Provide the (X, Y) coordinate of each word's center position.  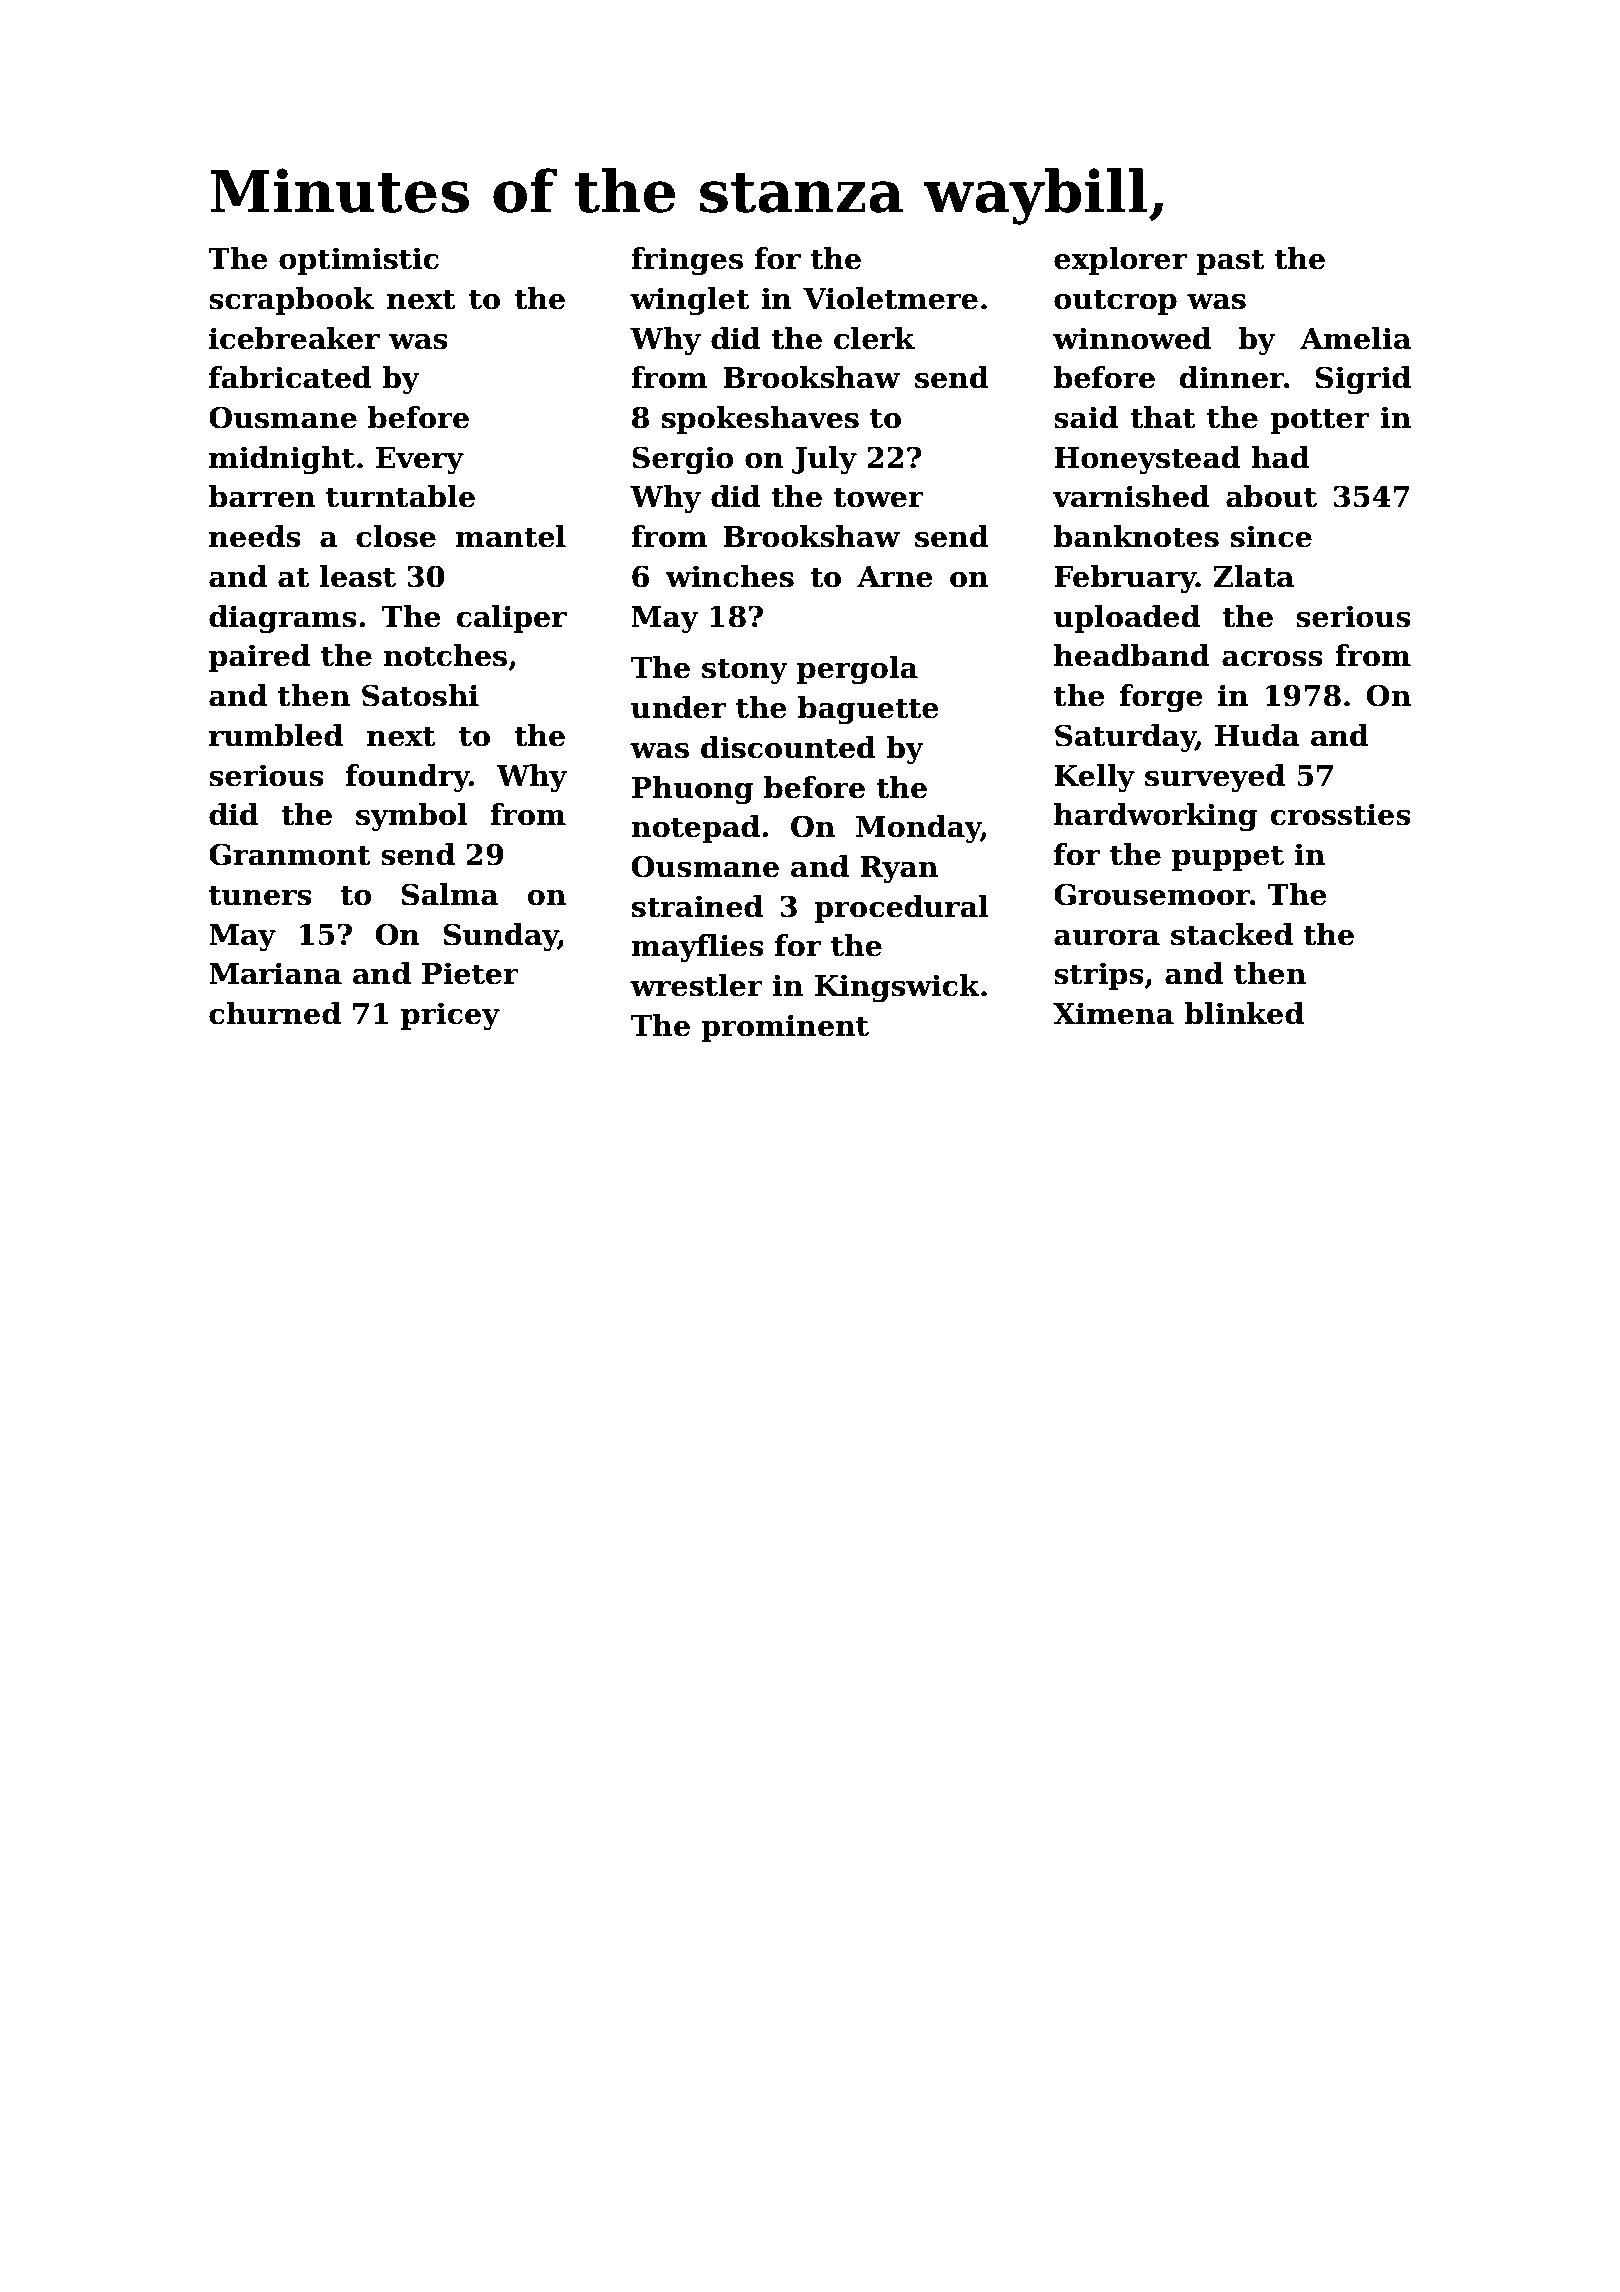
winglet (689, 301)
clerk (874, 338)
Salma (450, 894)
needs (255, 536)
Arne (895, 577)
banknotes (1136, 536)
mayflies (697, 948)
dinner (1231, 377)
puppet (1228, 858)
